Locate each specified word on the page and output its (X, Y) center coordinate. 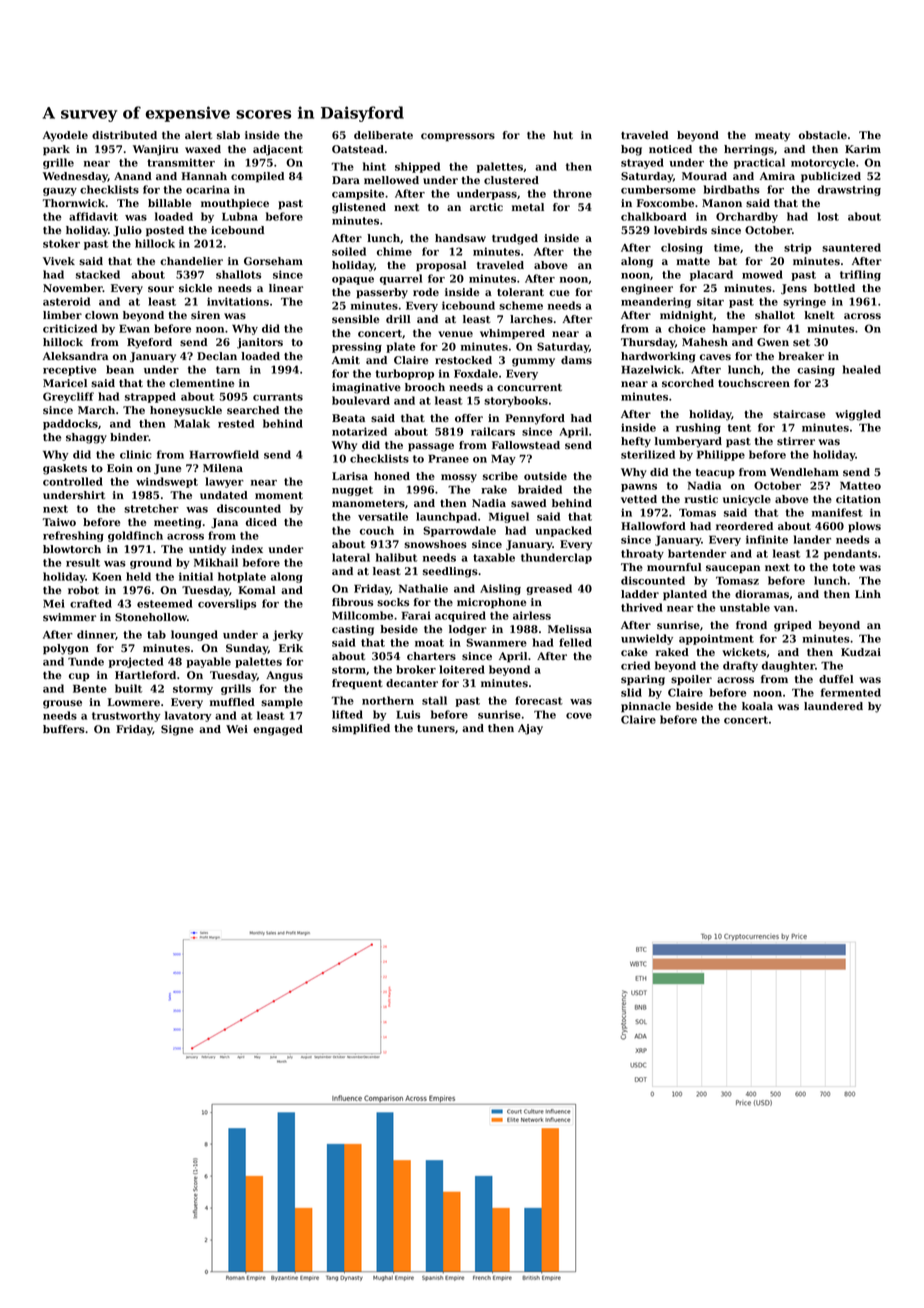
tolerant (520, 292)
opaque (353, 281)
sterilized (648, 454)
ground (151, 563)
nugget (352, 491)
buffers (64, 729)
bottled (834, 288)
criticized (70, 328)
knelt (819, 315)
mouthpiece (235, 204)
